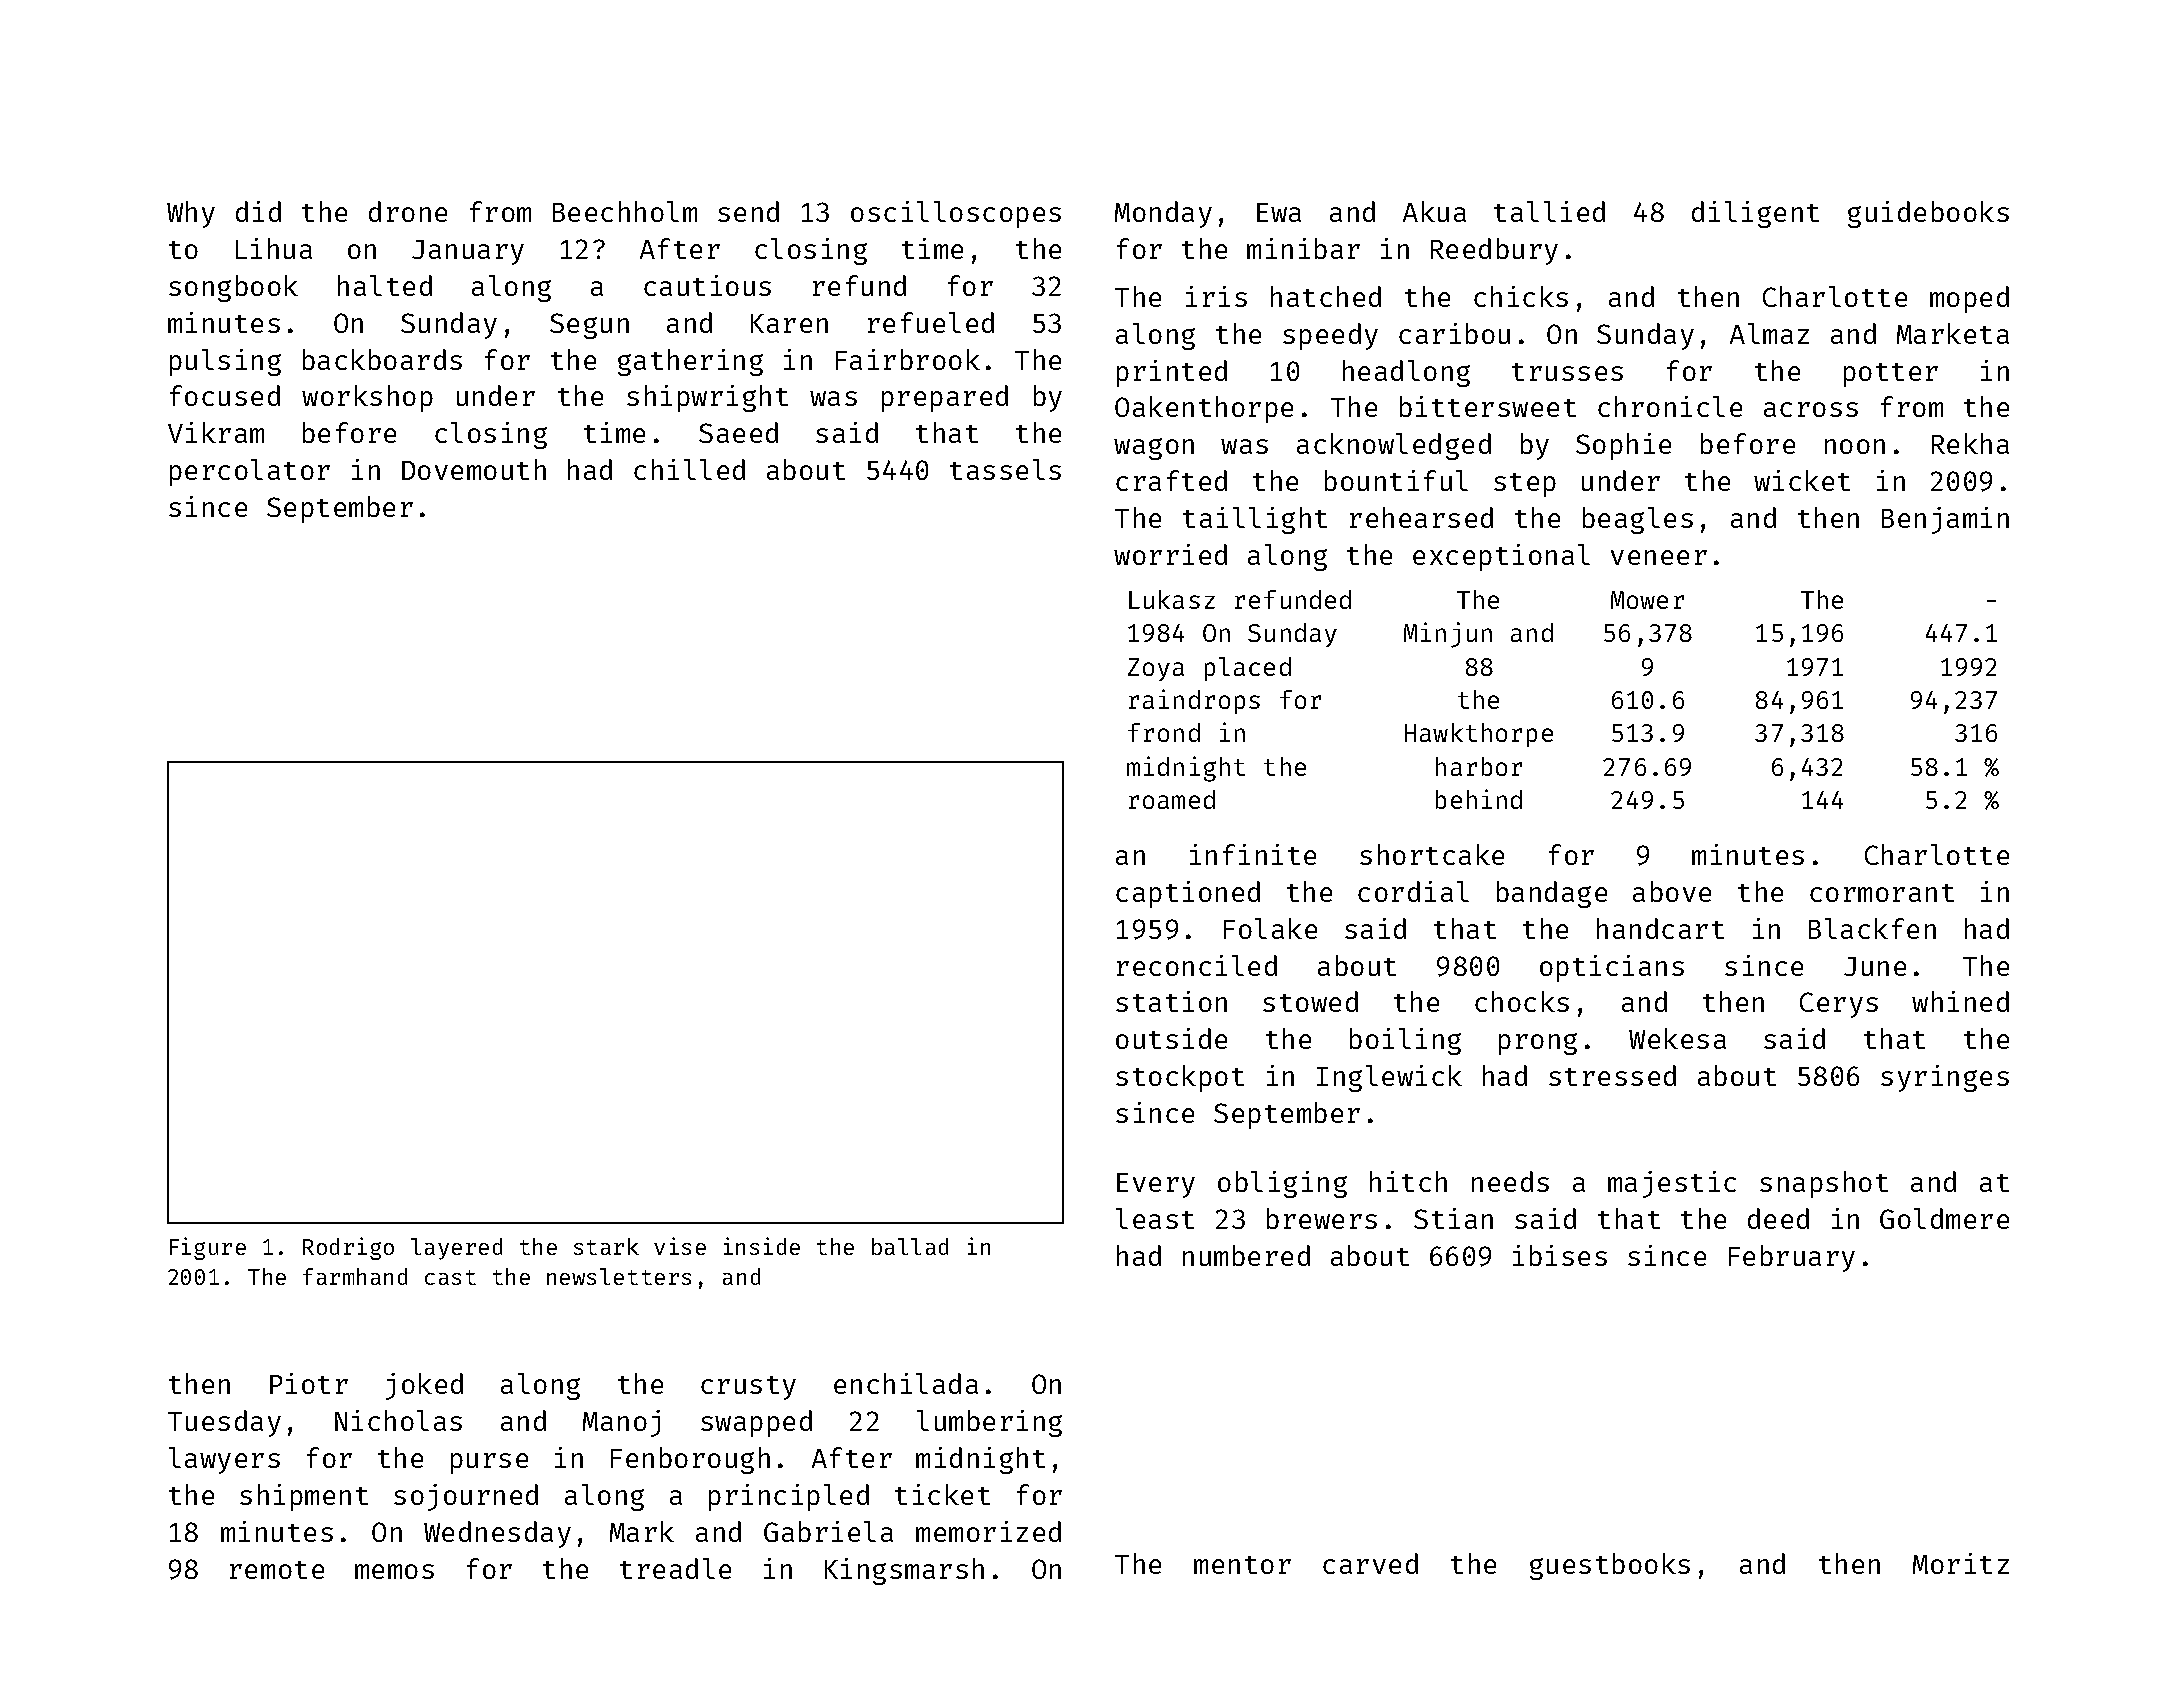 The image size is (2178, 1683). I want to click on memos, so click(394, 1571).
